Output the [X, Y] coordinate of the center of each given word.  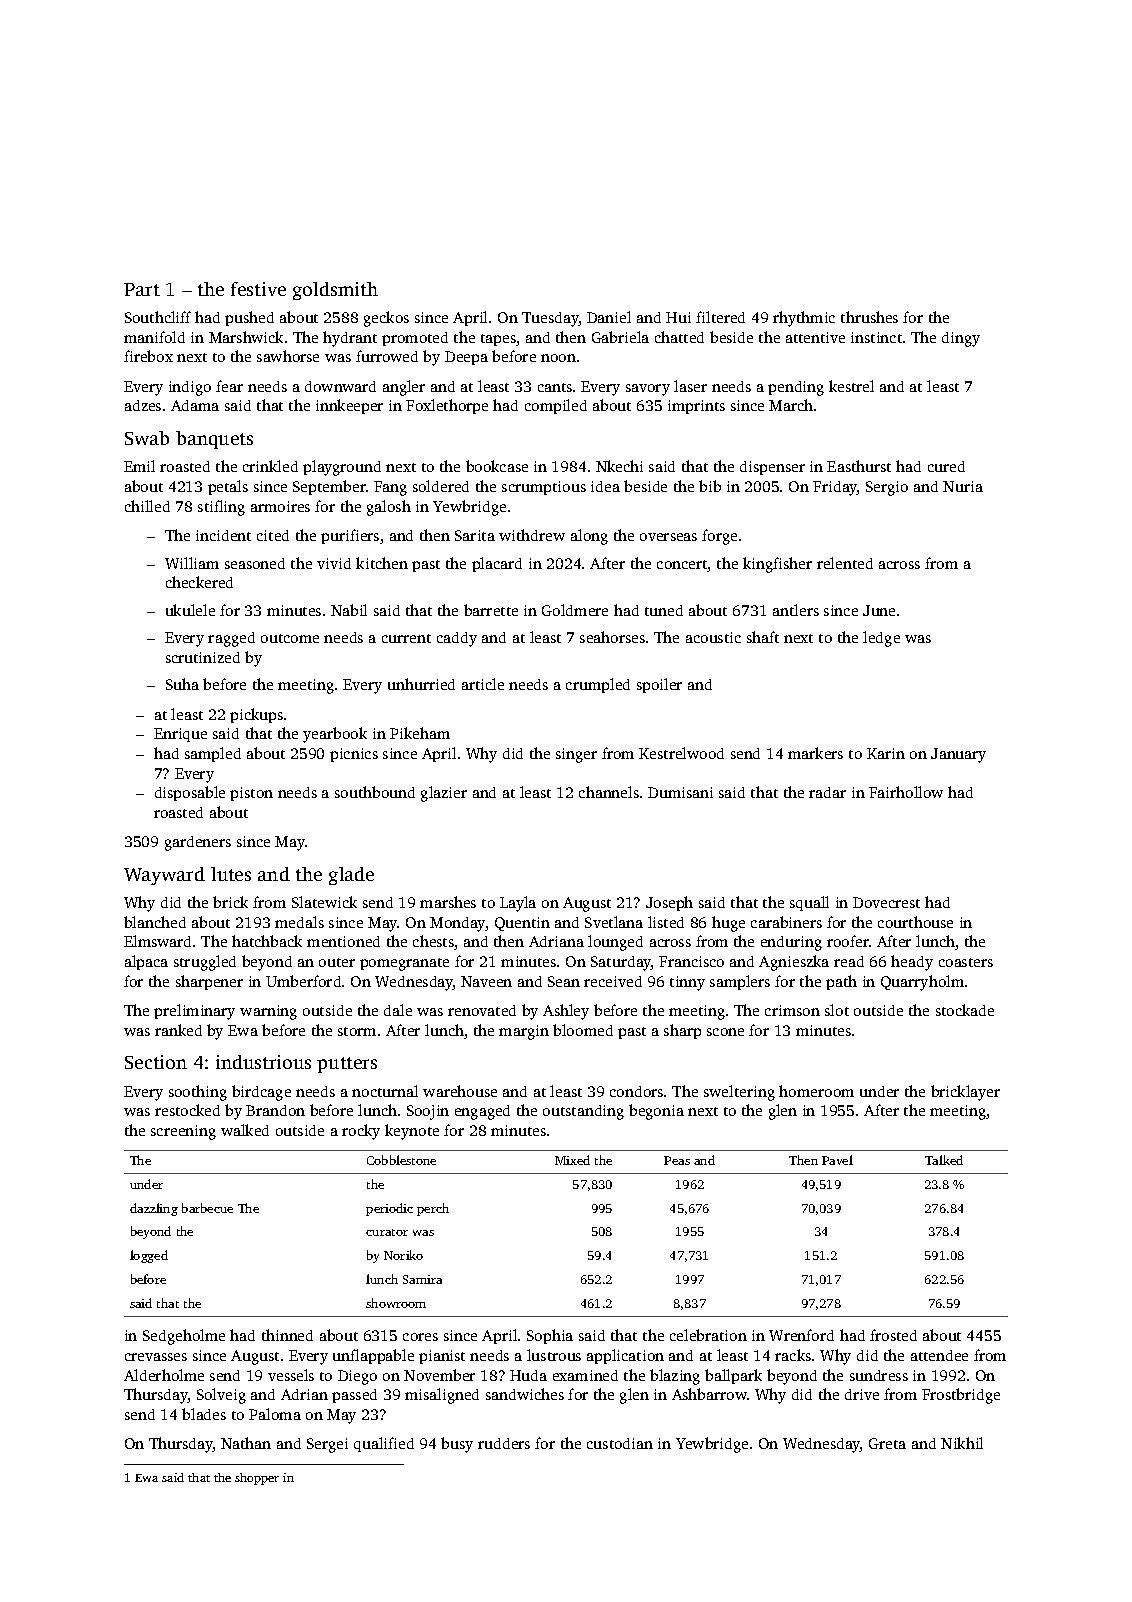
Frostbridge [961, 1396]
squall [809, 903]
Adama [195, 405]
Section [156, 1062]
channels [609, 792]
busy [457, 1445]
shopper [257, 1479]
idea [605, 486]
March [791, 405]
